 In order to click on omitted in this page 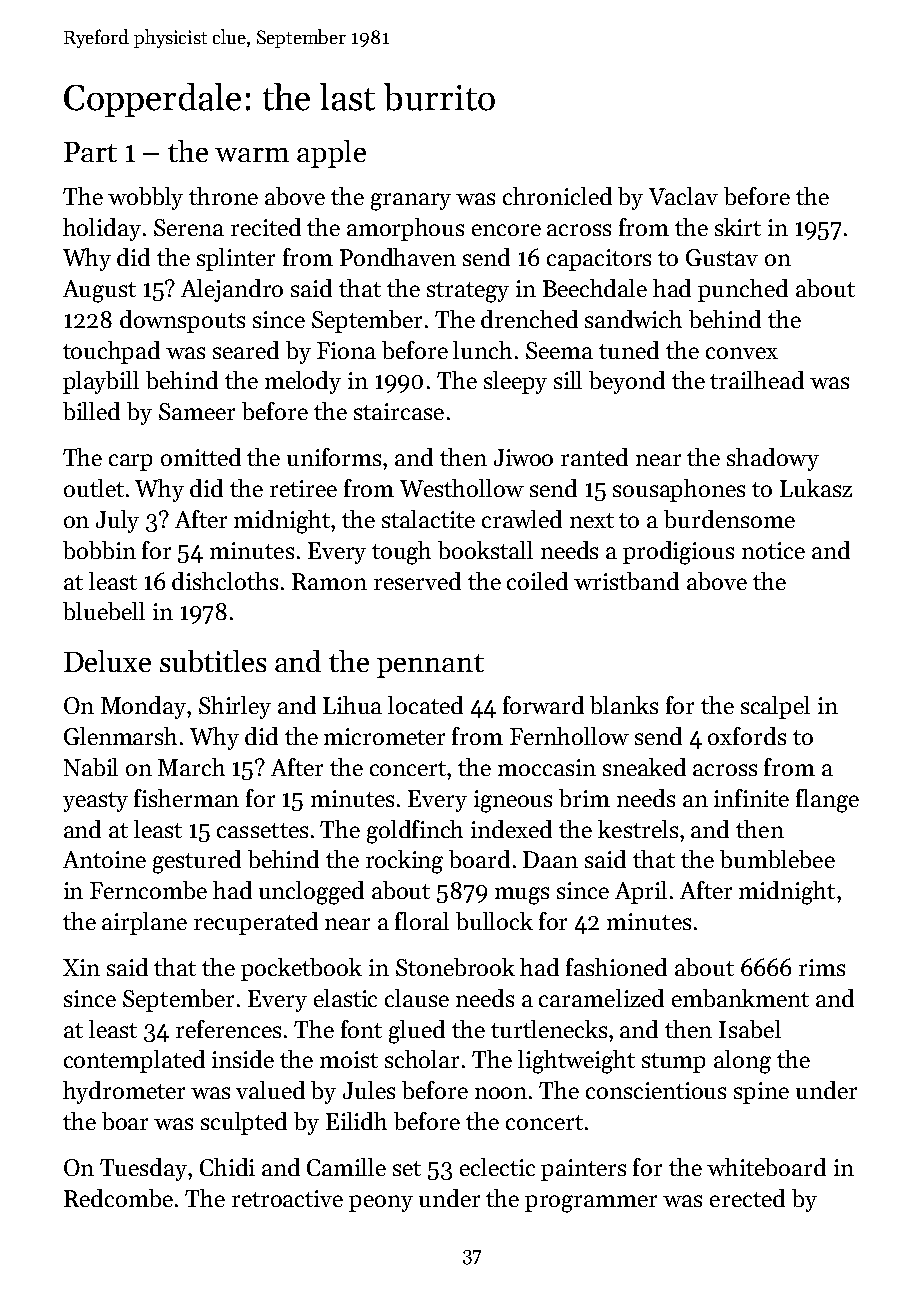, I will do `click(201, 457)`.
